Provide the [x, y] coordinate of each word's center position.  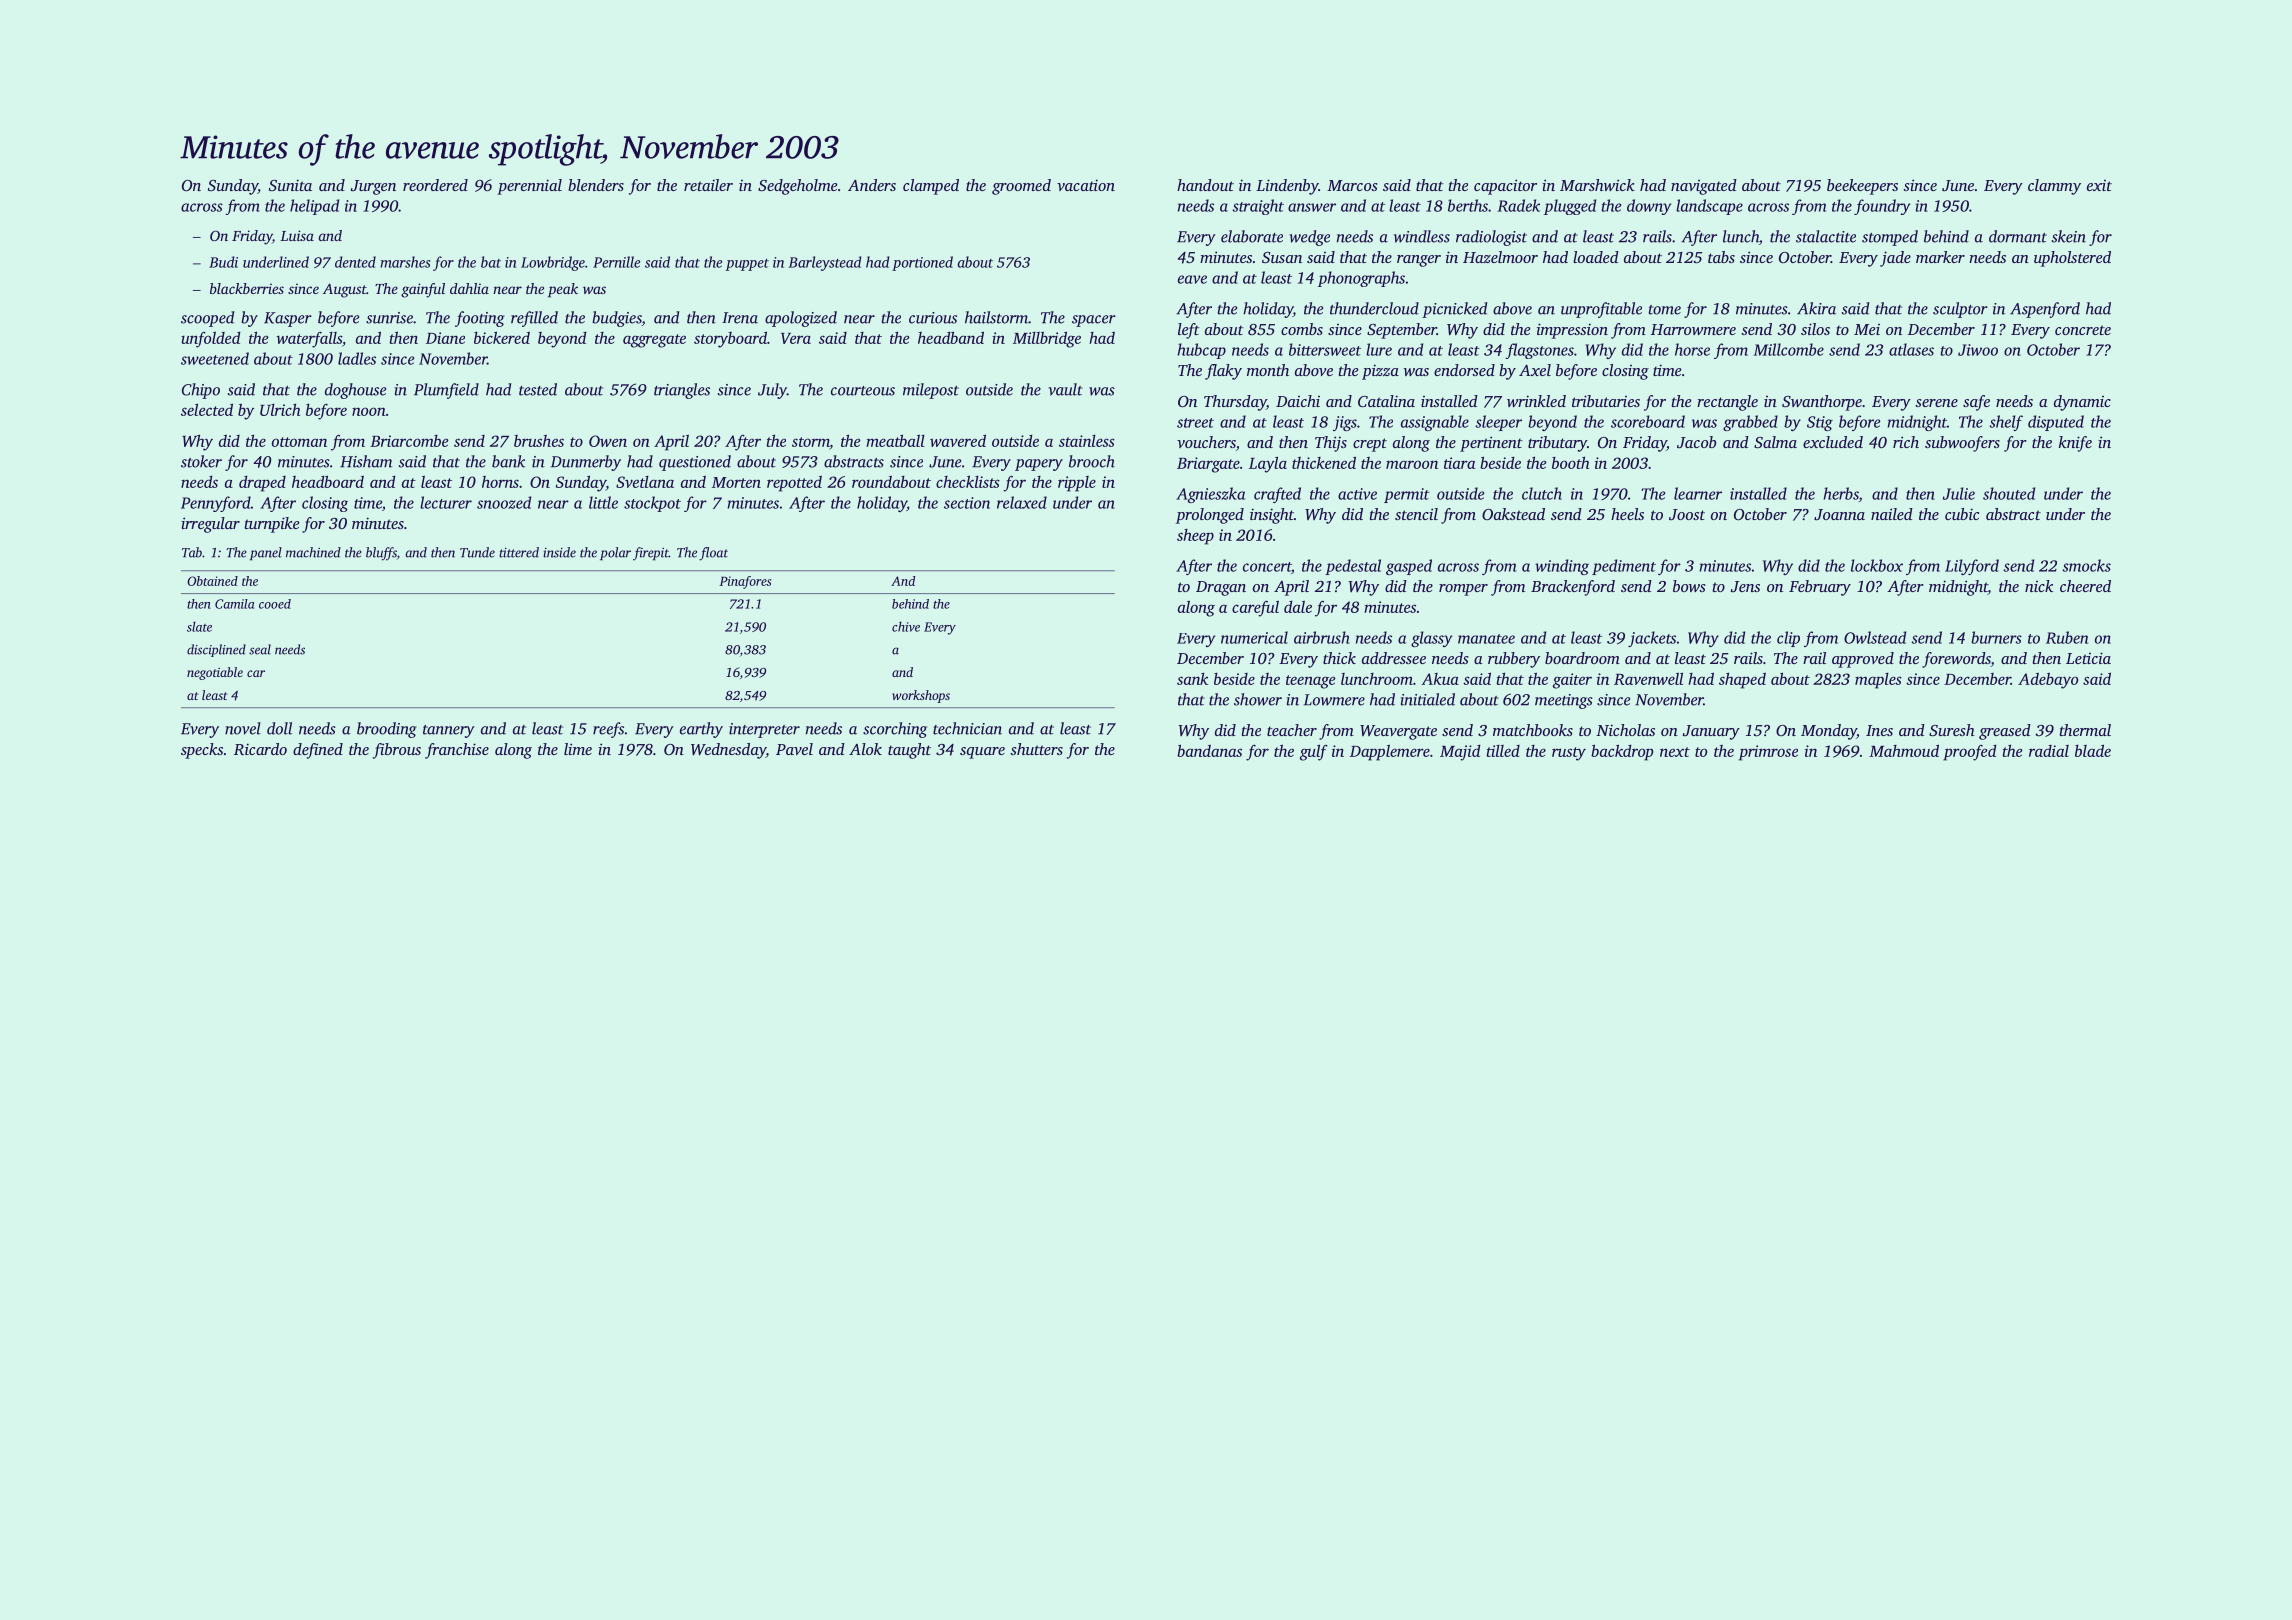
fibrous [397, 751]
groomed [1021, 187]
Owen [608, 441]
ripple [1077, 484]
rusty [1569, 754]
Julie [1959, 493]
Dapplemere [1390, 752]
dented [355, 262]
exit [2099, 185]
